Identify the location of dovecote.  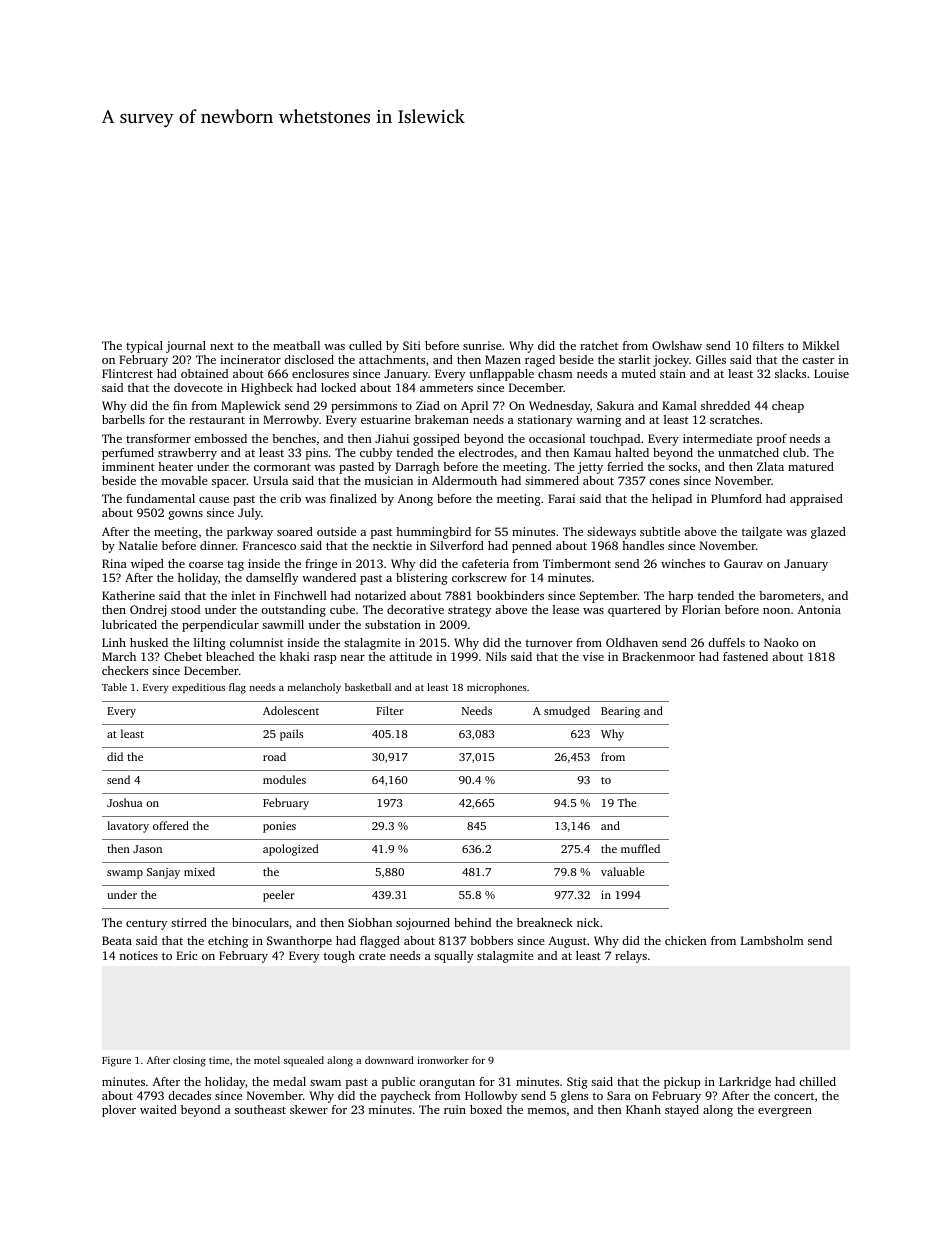
(198, 387).
